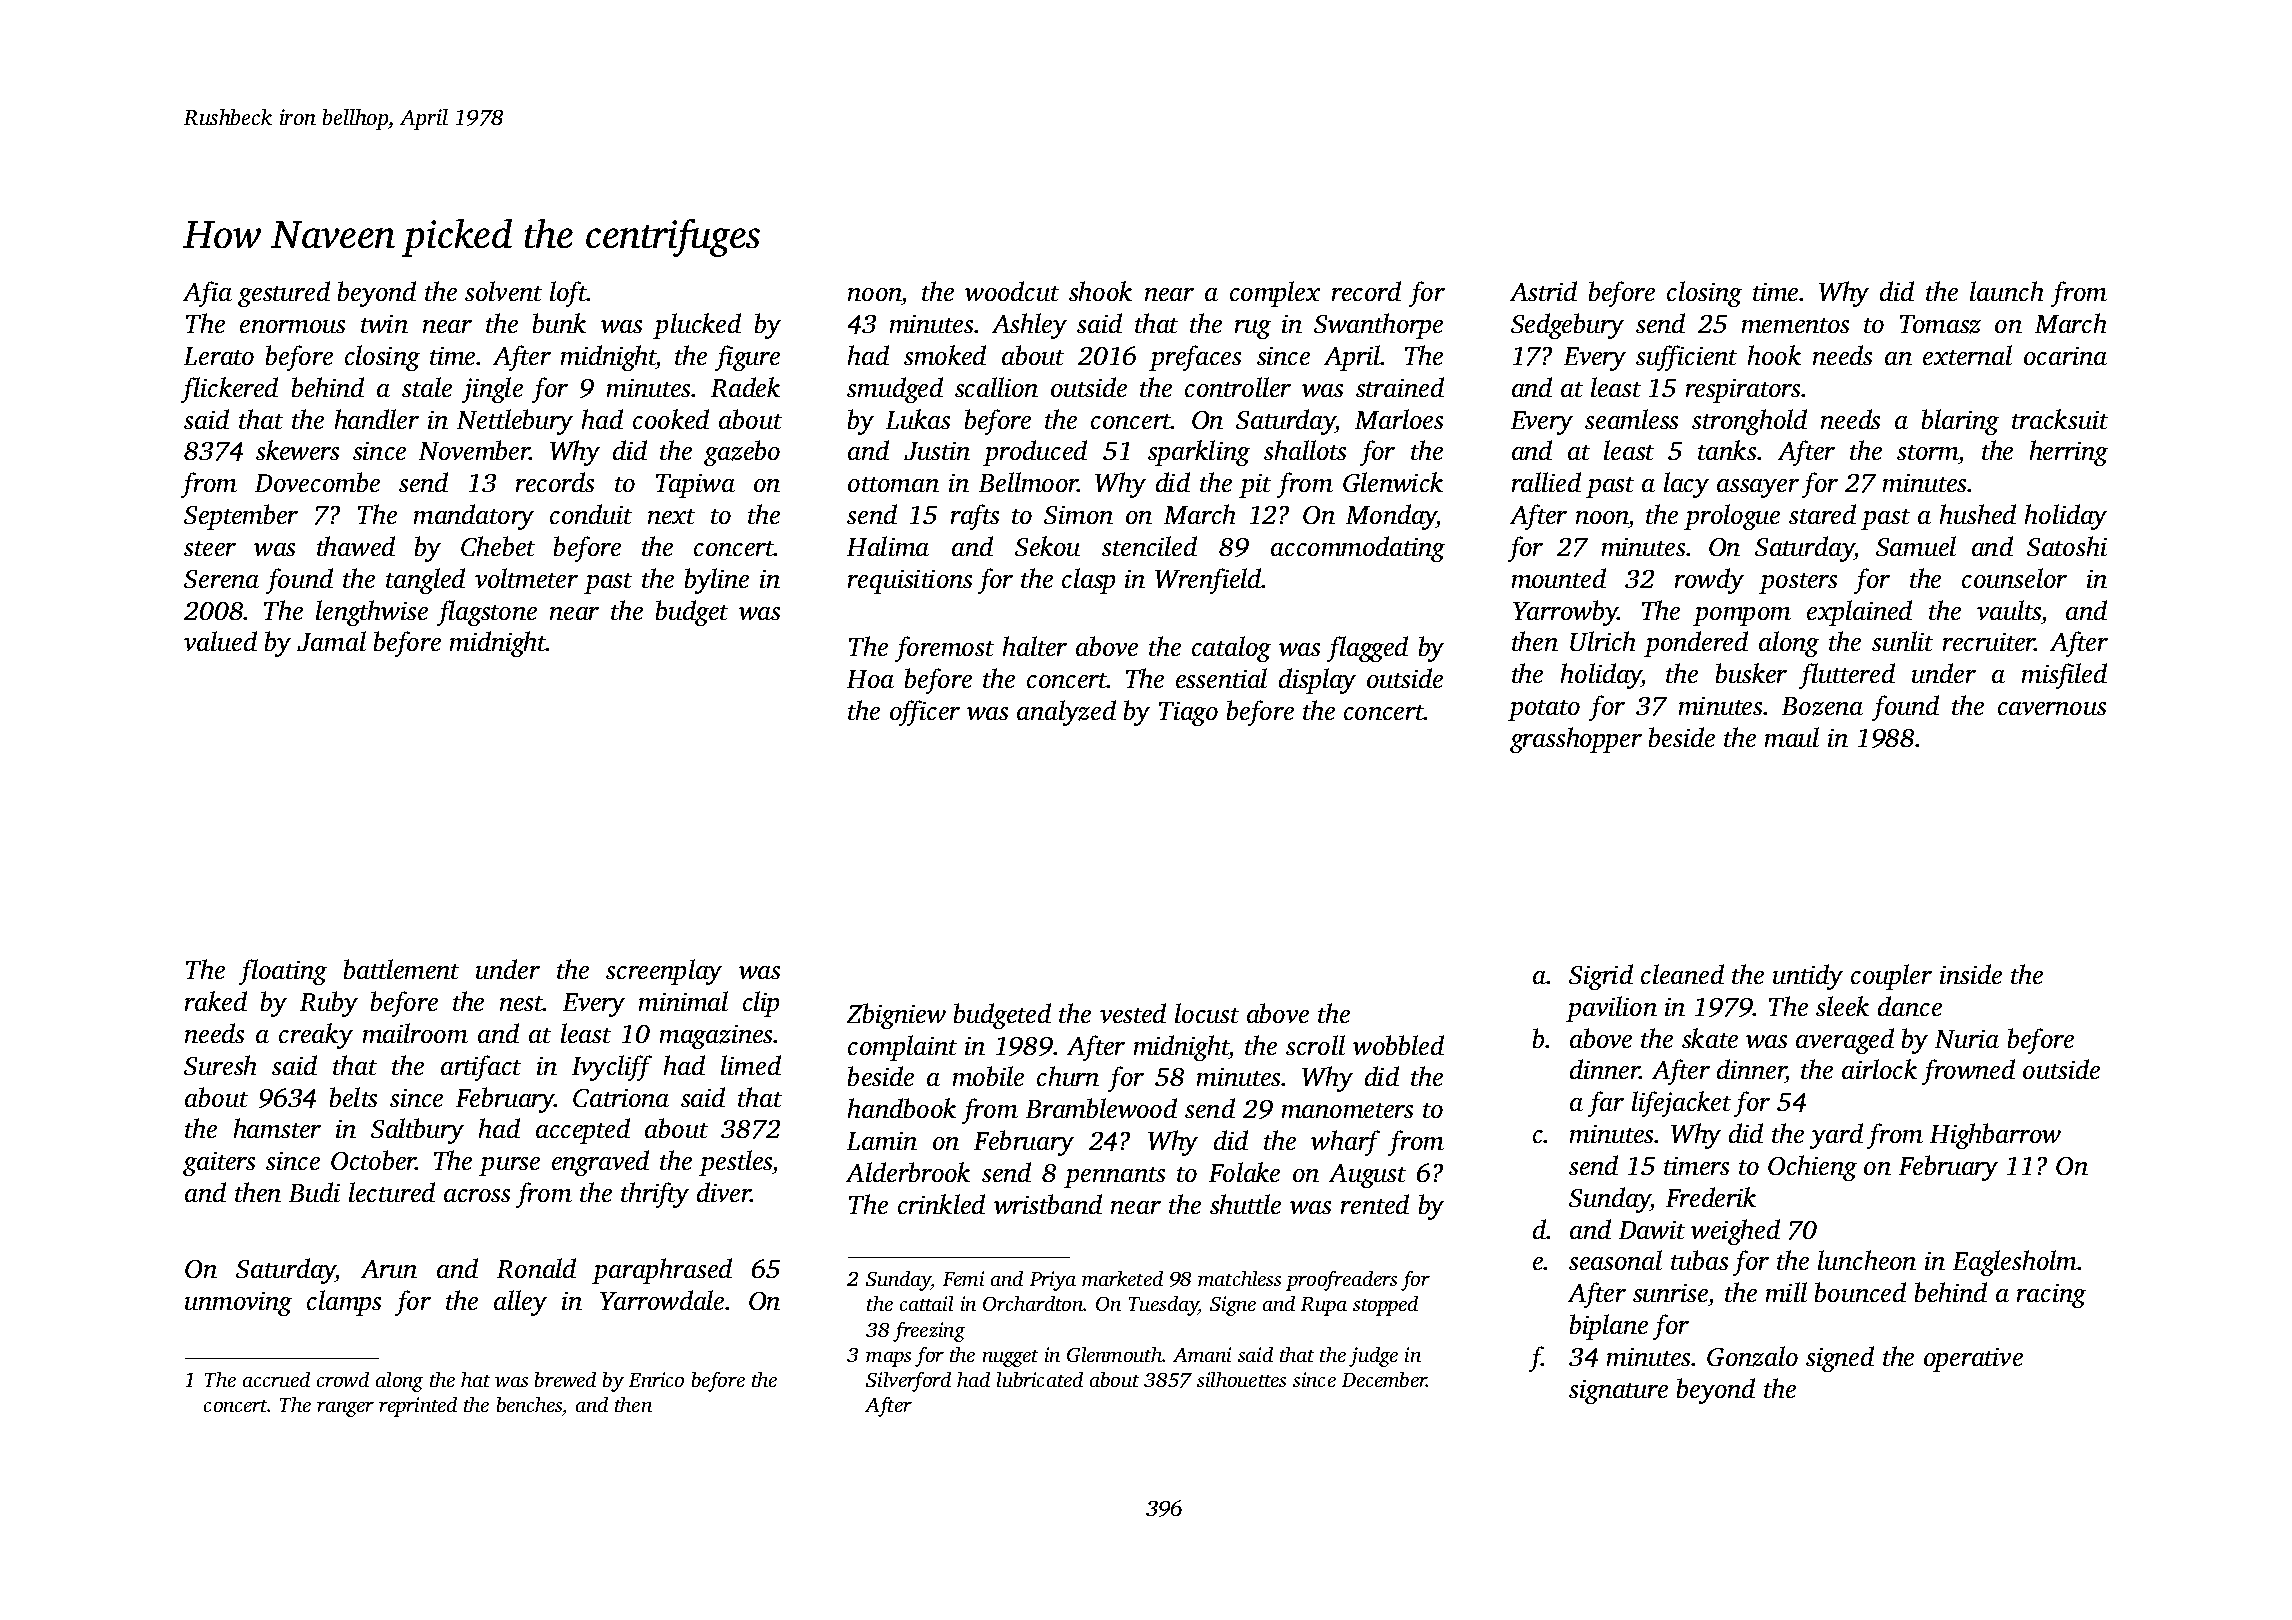 This screenshot has height=1620, width=2292. I want to click on mandatory, so click(474, 517).
